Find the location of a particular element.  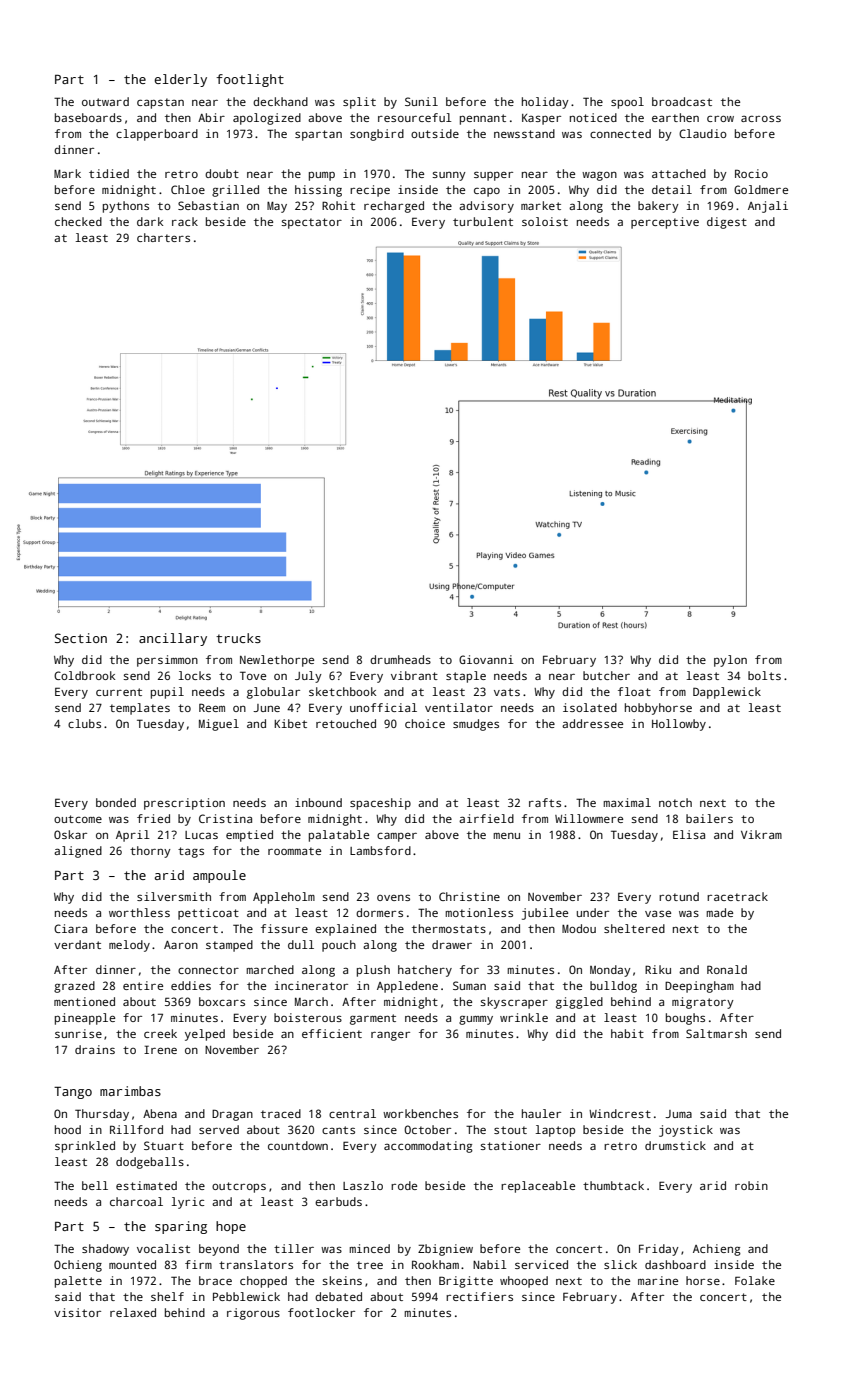

outward is located at coordinates (105, 101).
